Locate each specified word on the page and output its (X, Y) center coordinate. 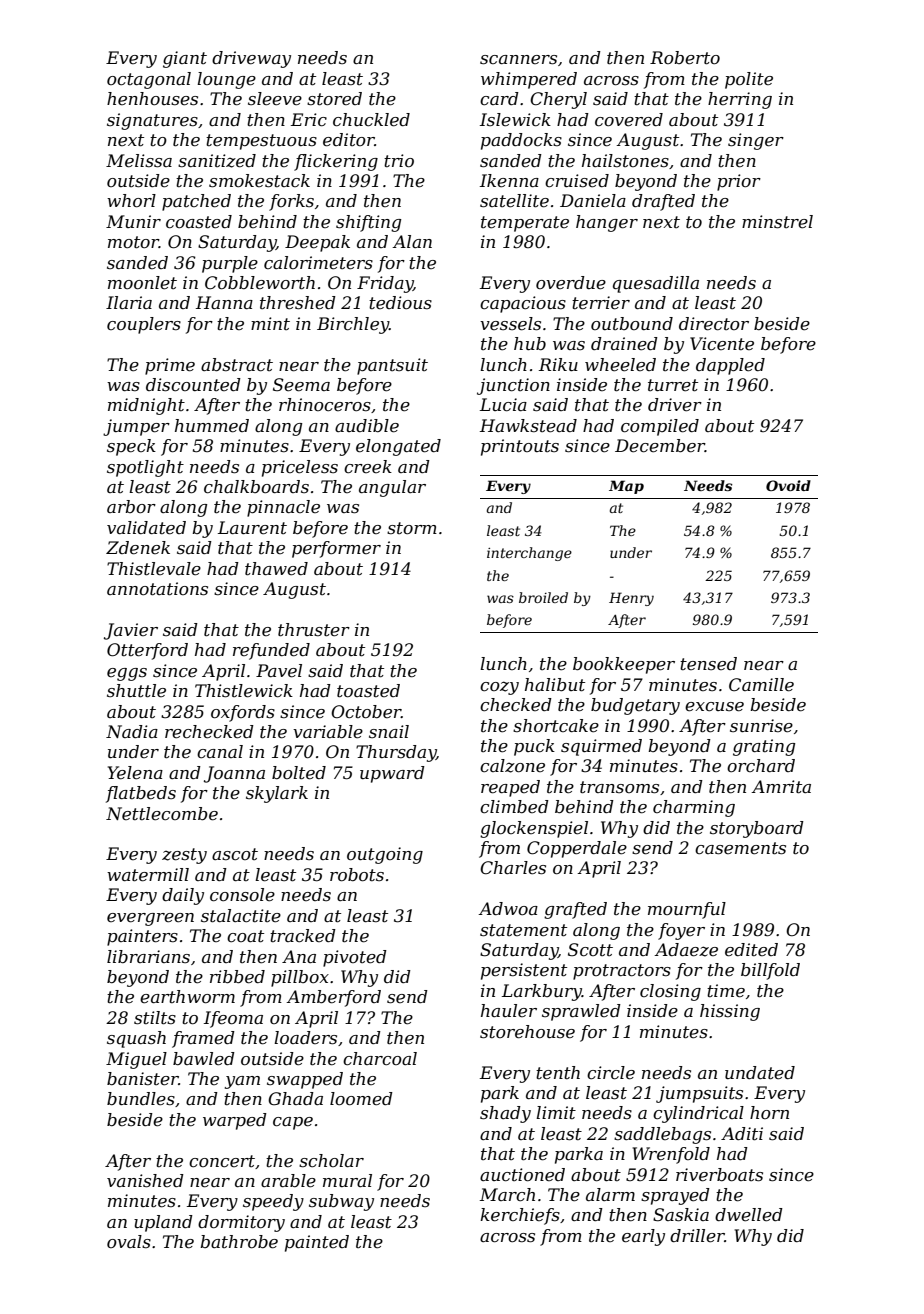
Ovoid (788, 485)
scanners (518, 60)
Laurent (252, 528)
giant (185, 59)
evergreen (150, 919)
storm (412, 528)
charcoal (380, 1058)
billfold (770, 971)
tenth (558, 1073)
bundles (141, 1099)
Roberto (685, 58)
